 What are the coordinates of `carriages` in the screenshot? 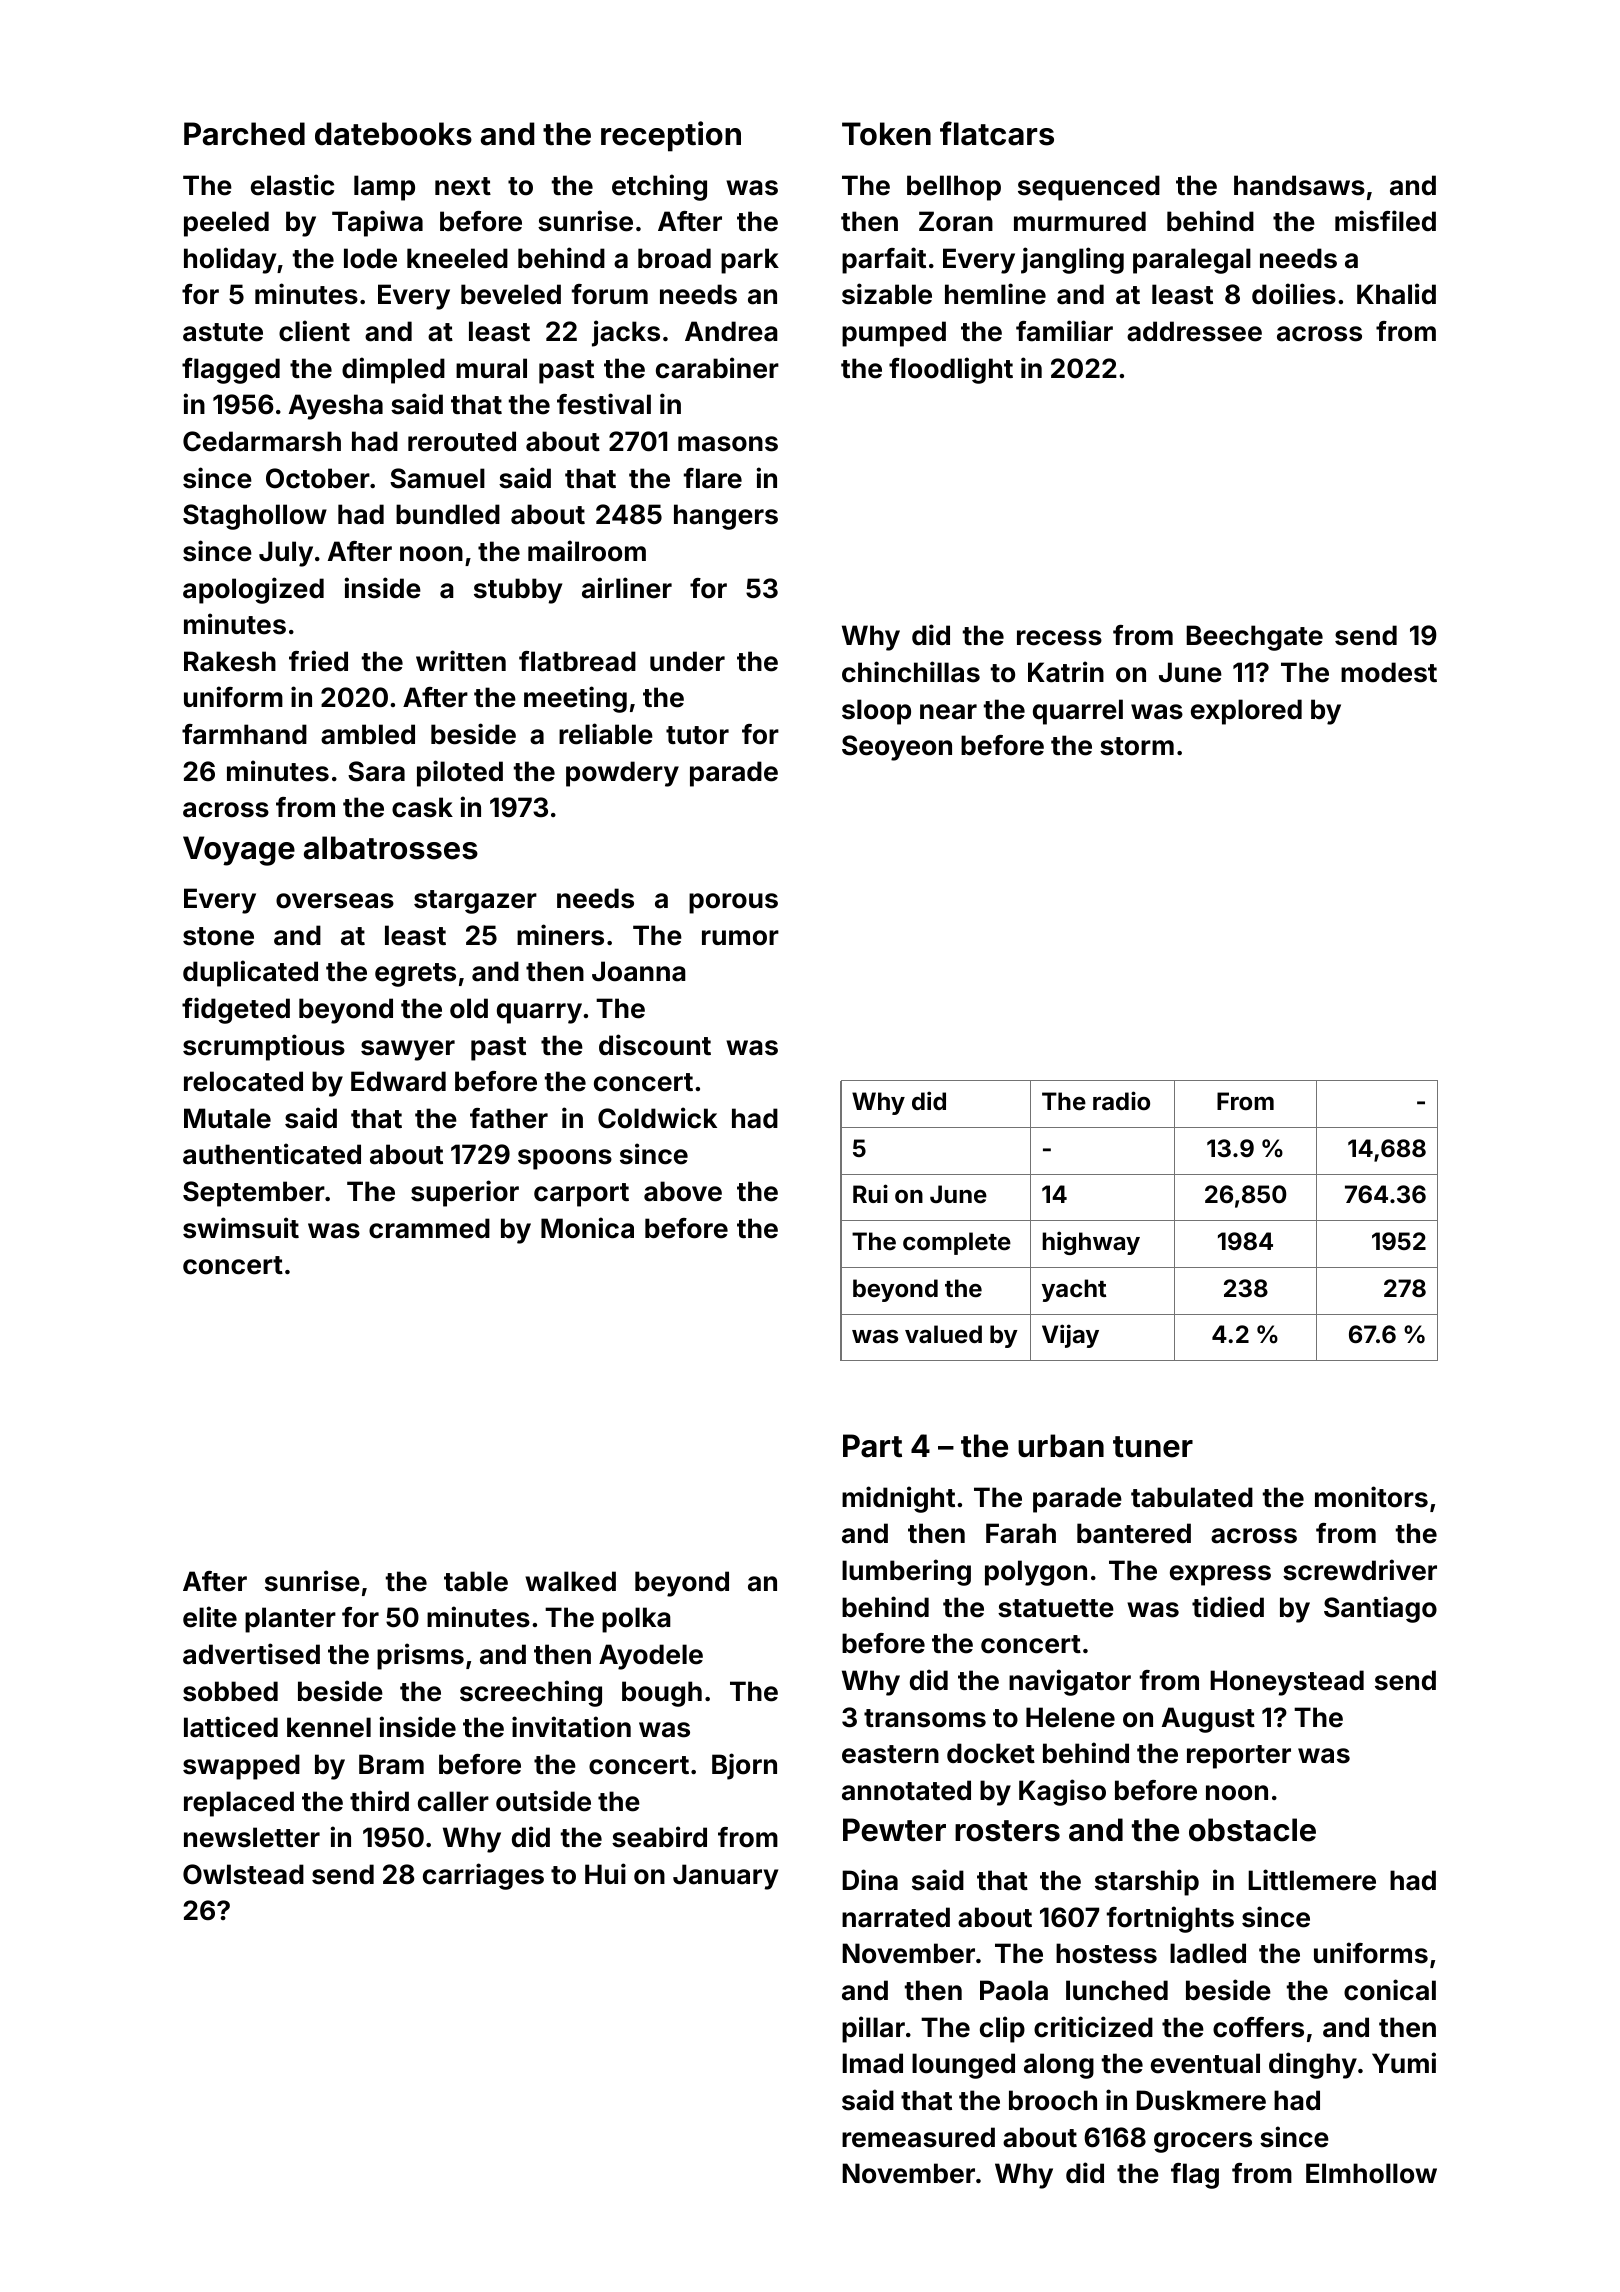 It's located at (483, 1876).
